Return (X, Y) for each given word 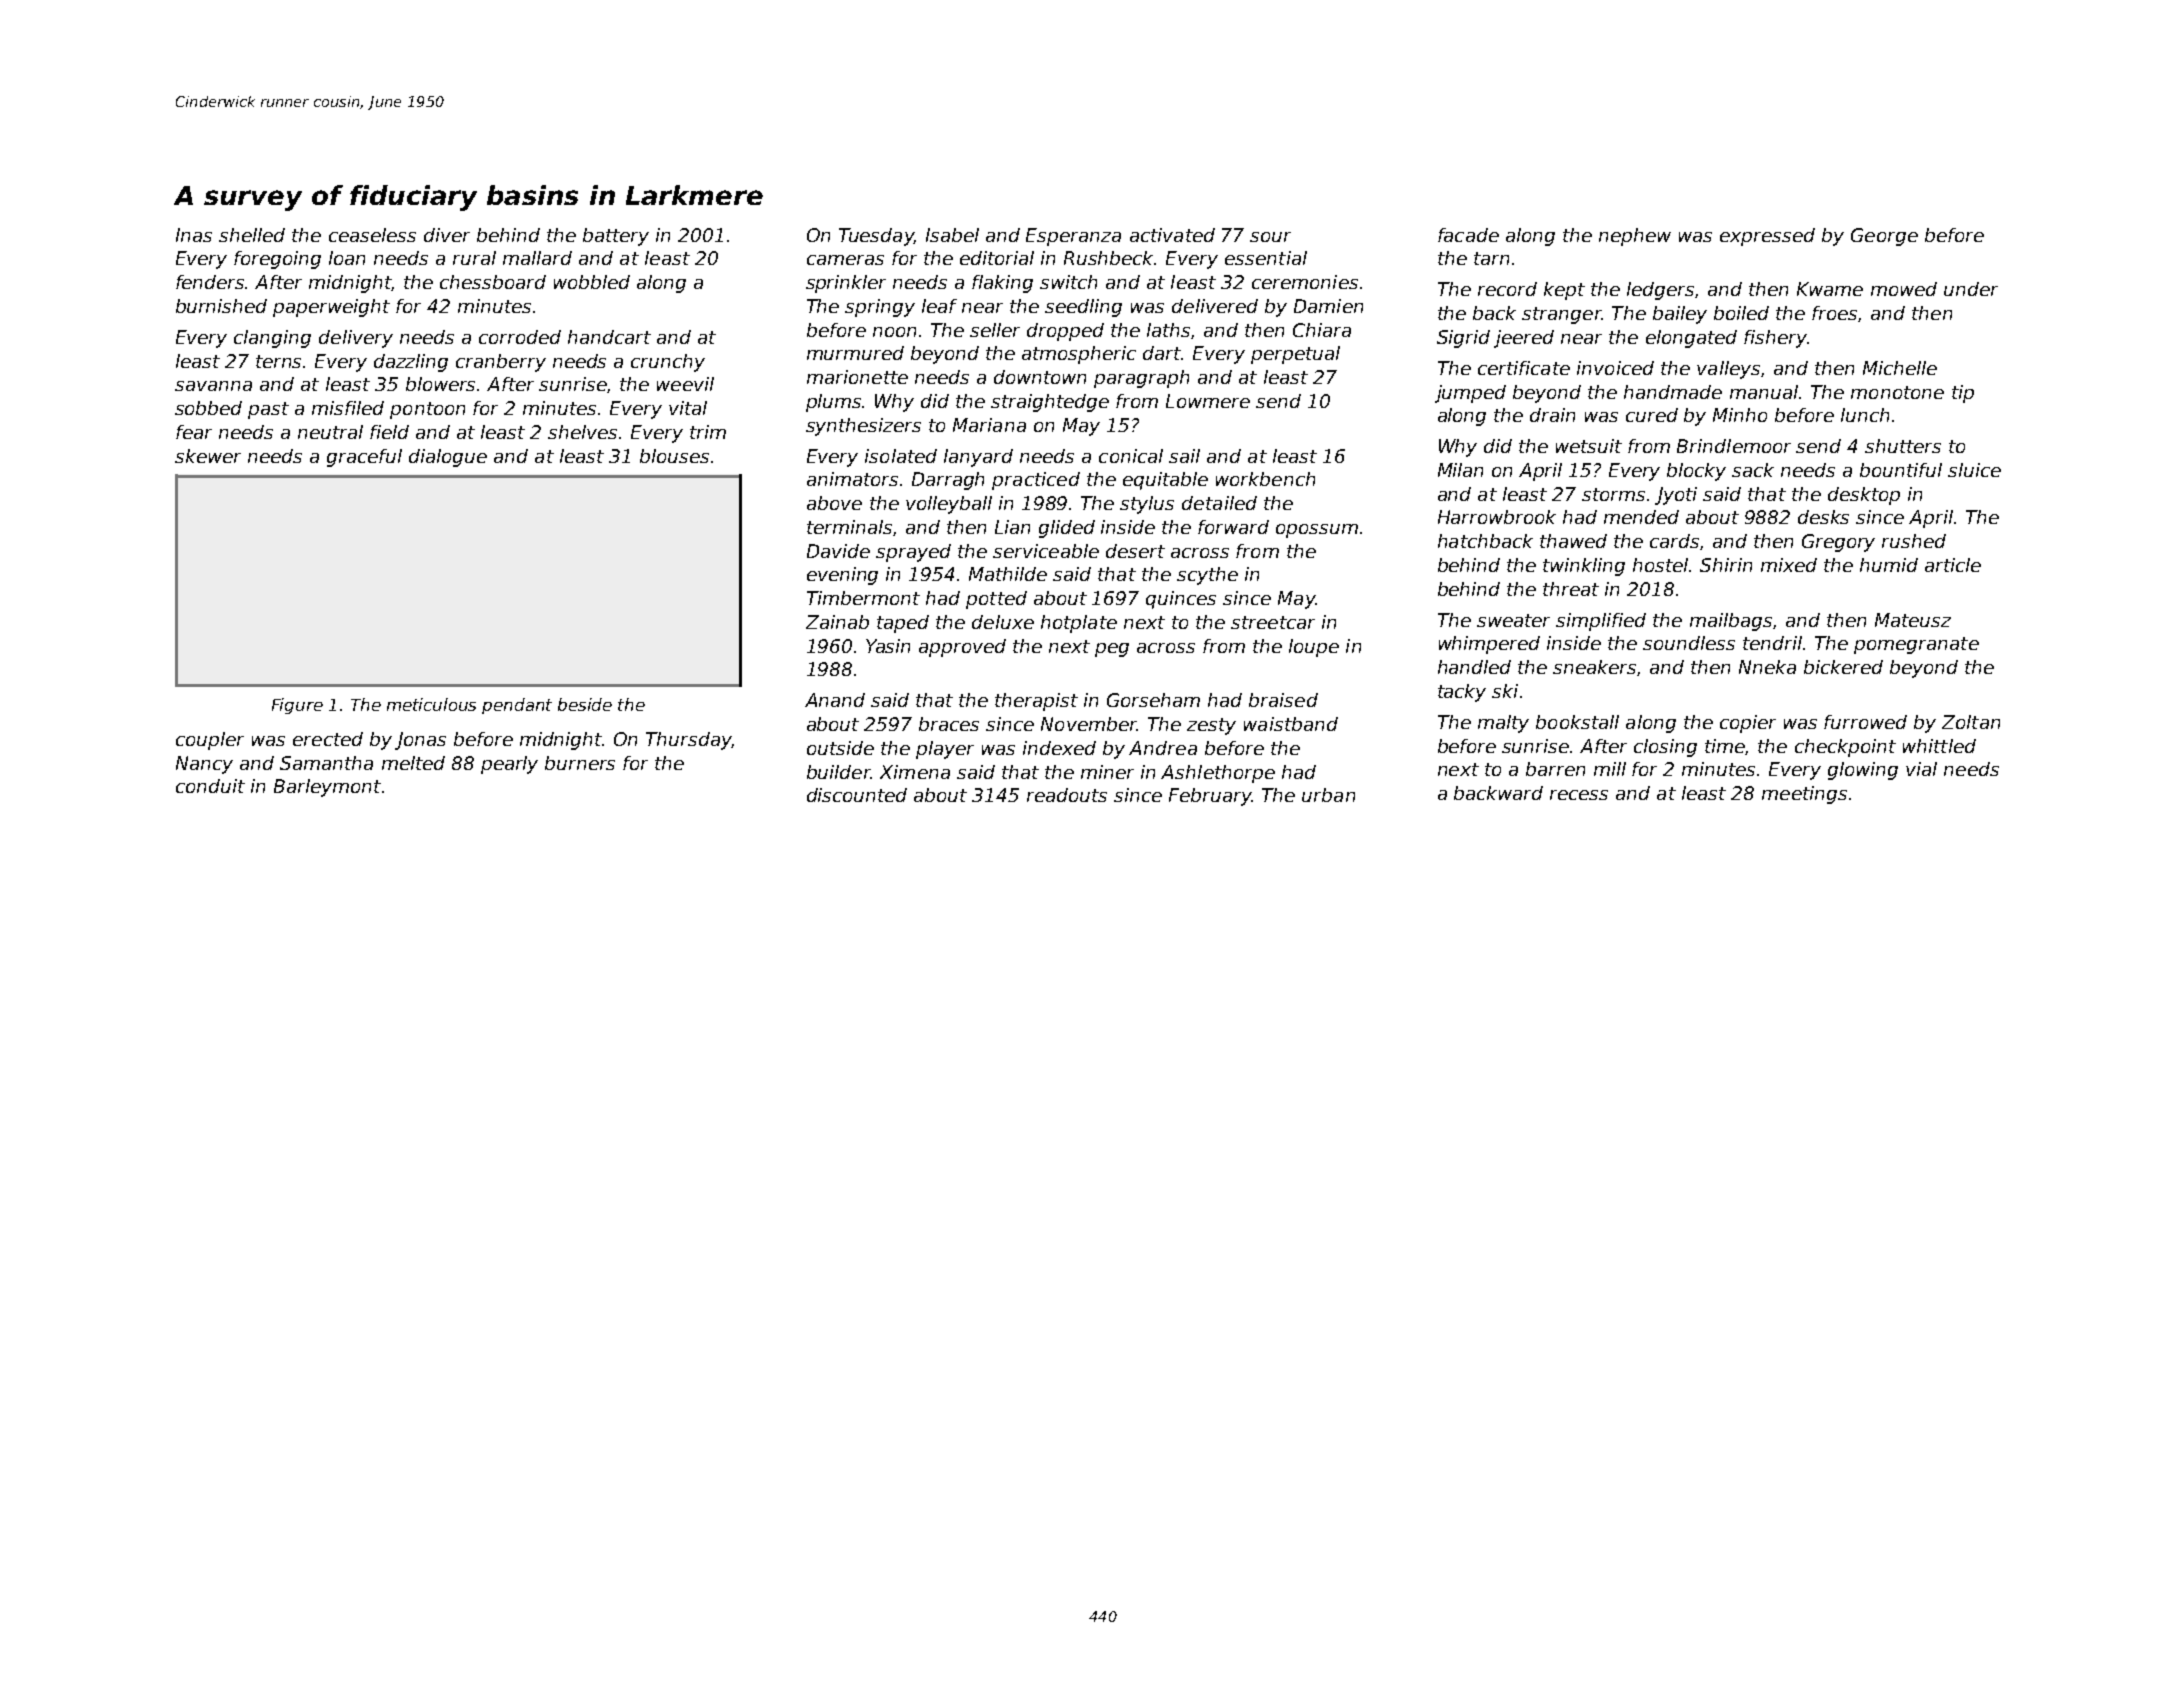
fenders (211, 282)
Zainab (837, 622)
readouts (1067, 795)
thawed (1573, 541)
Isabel (952, 235)
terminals (849, 527)
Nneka (1767, 667)
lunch (1865, 415)
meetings (1804, 795)
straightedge (1050, 403)
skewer (208, 456)
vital (688, 408)
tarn (1491, 258)
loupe (1314, 648)
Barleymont (327, 788)
